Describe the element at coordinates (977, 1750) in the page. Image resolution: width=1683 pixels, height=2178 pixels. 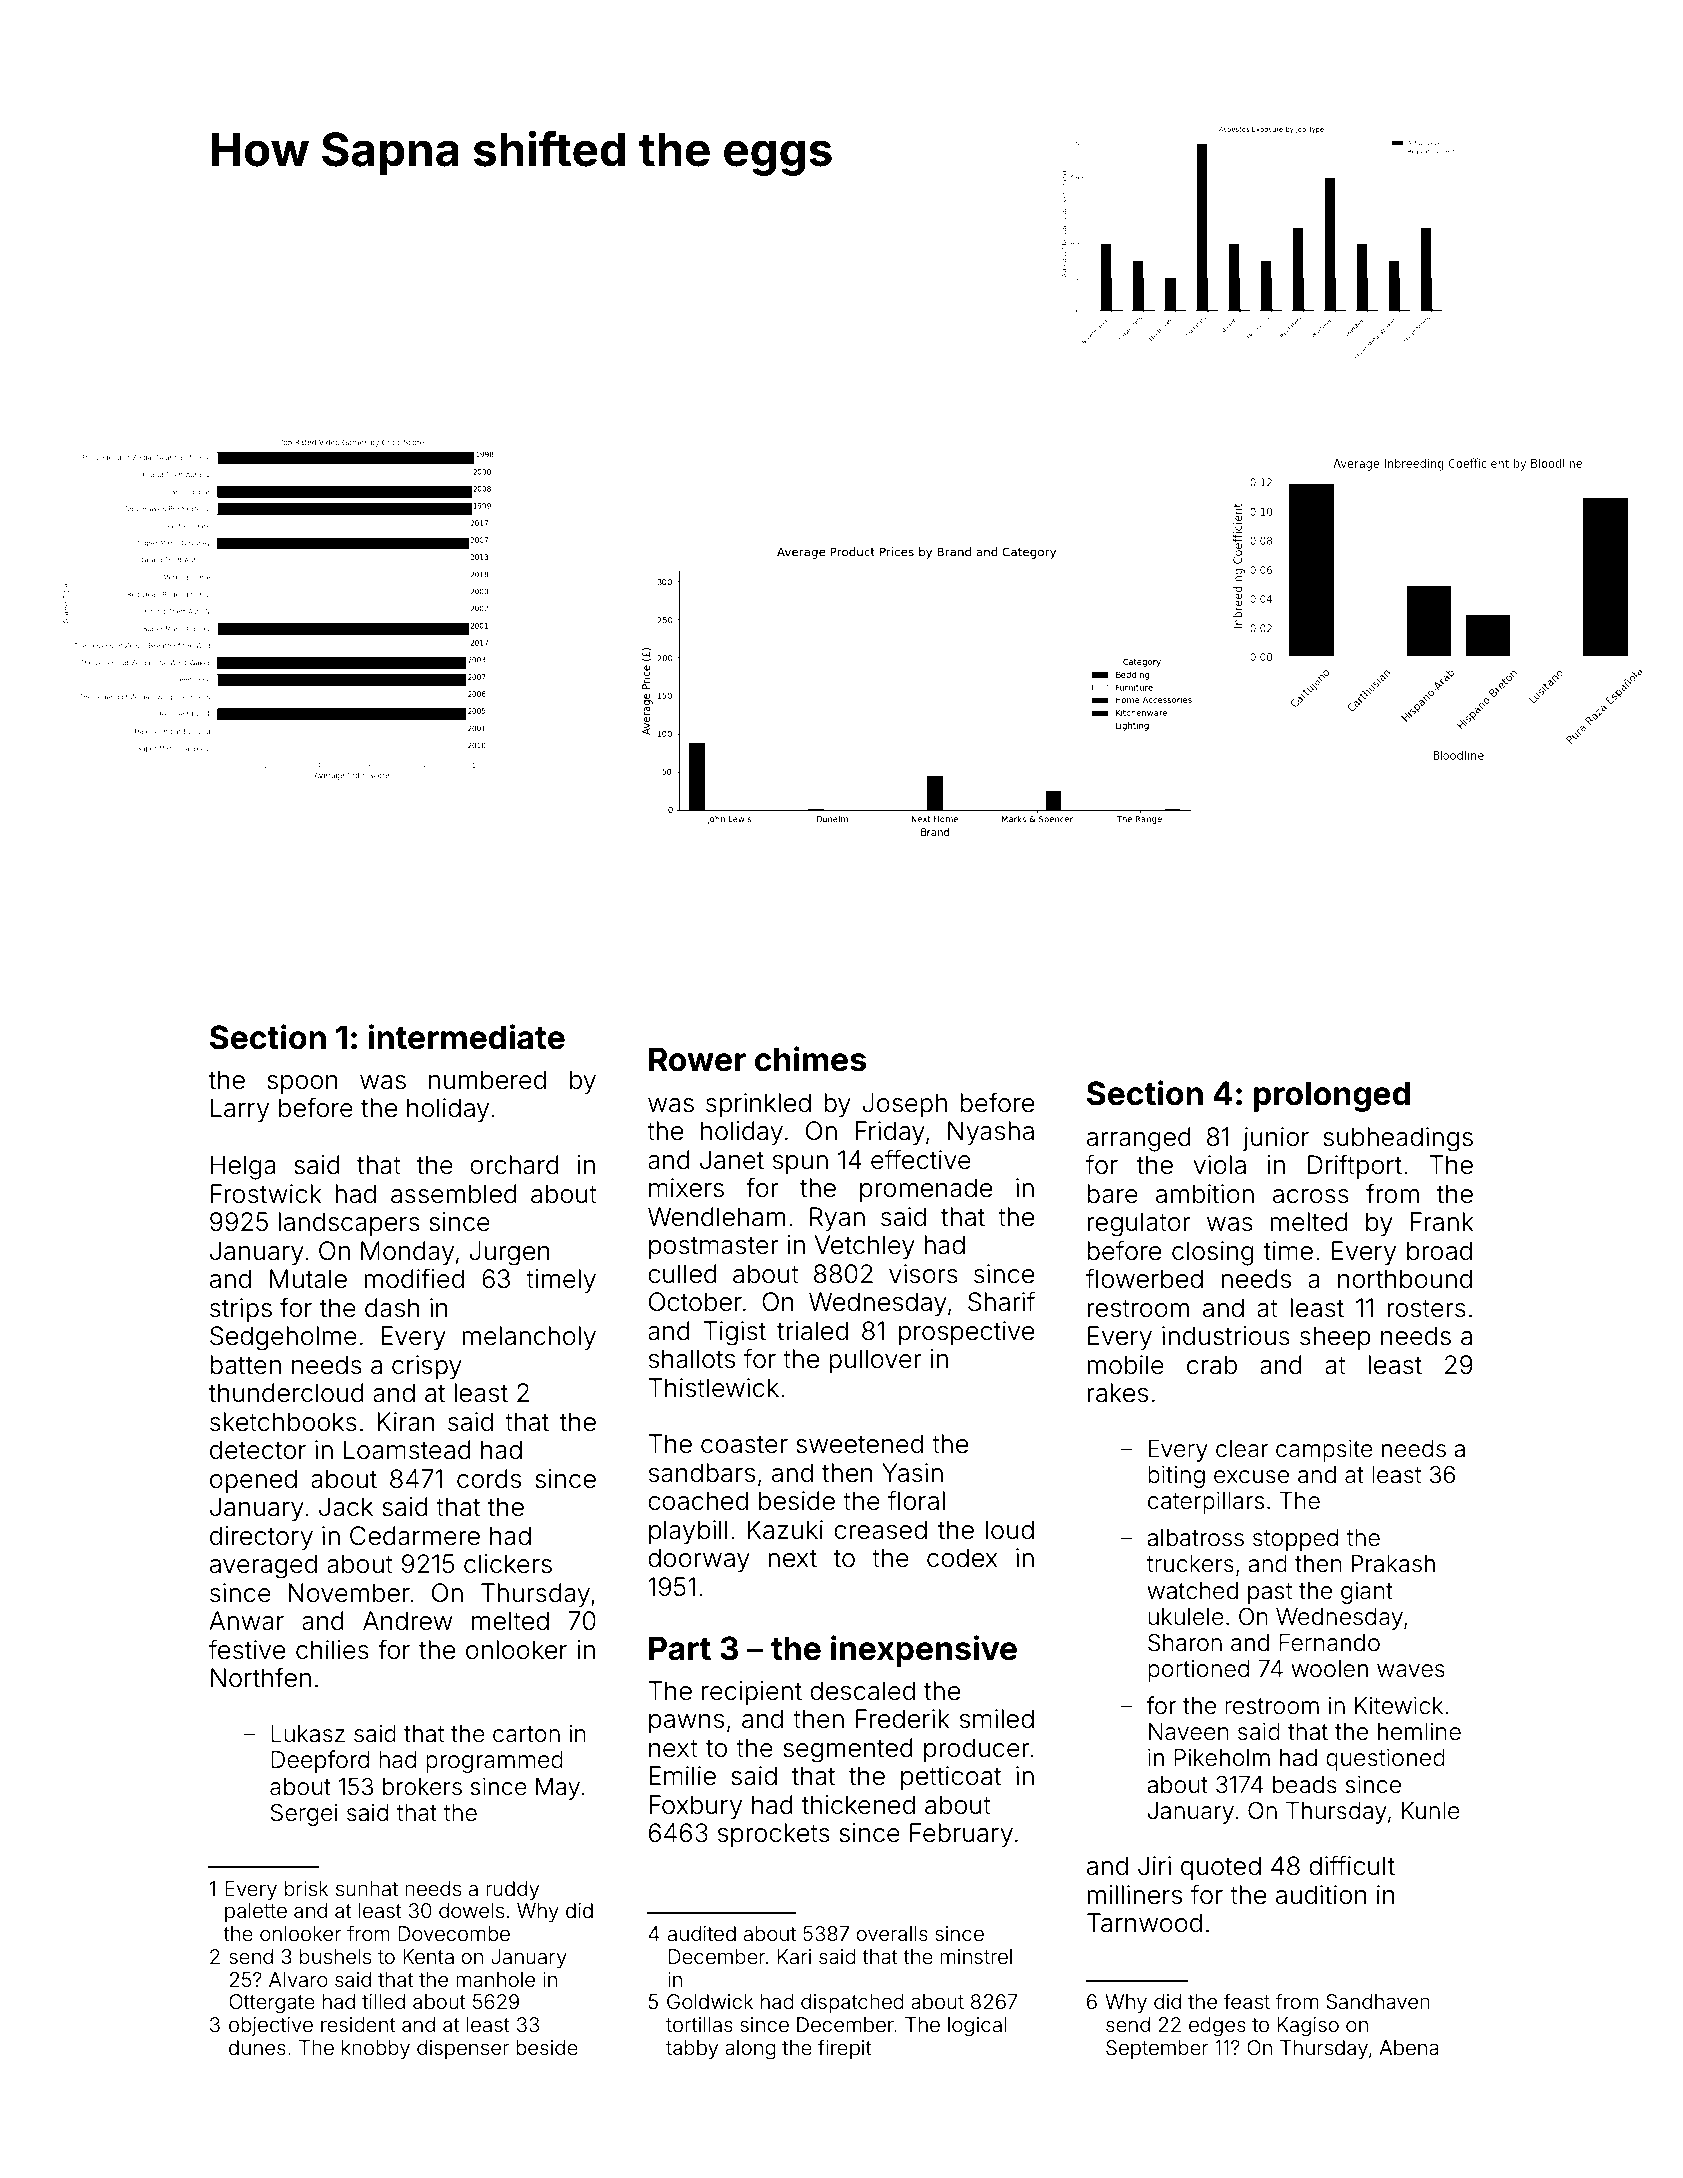
I see `producer` at that location.
